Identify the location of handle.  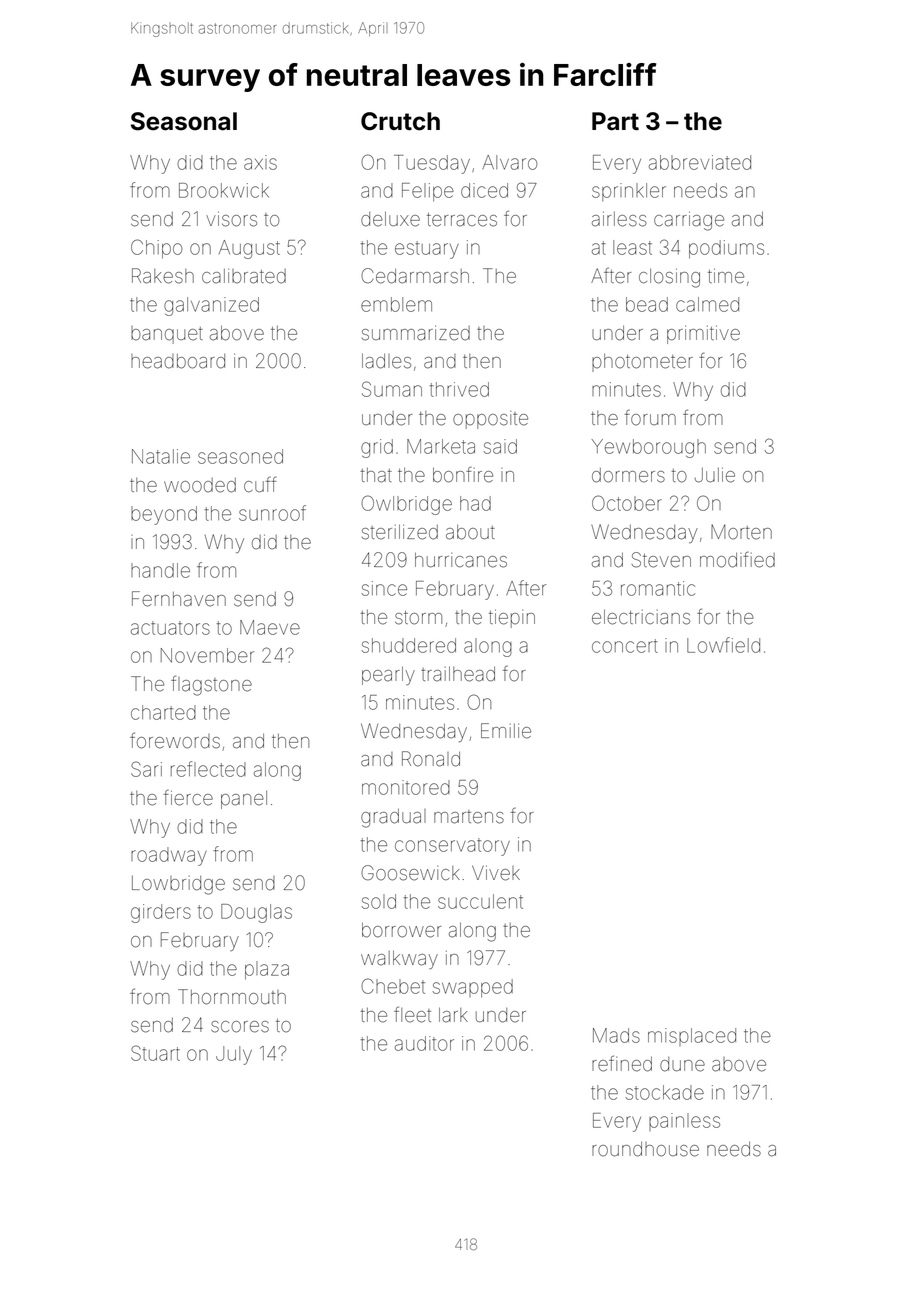
(160, 570).
